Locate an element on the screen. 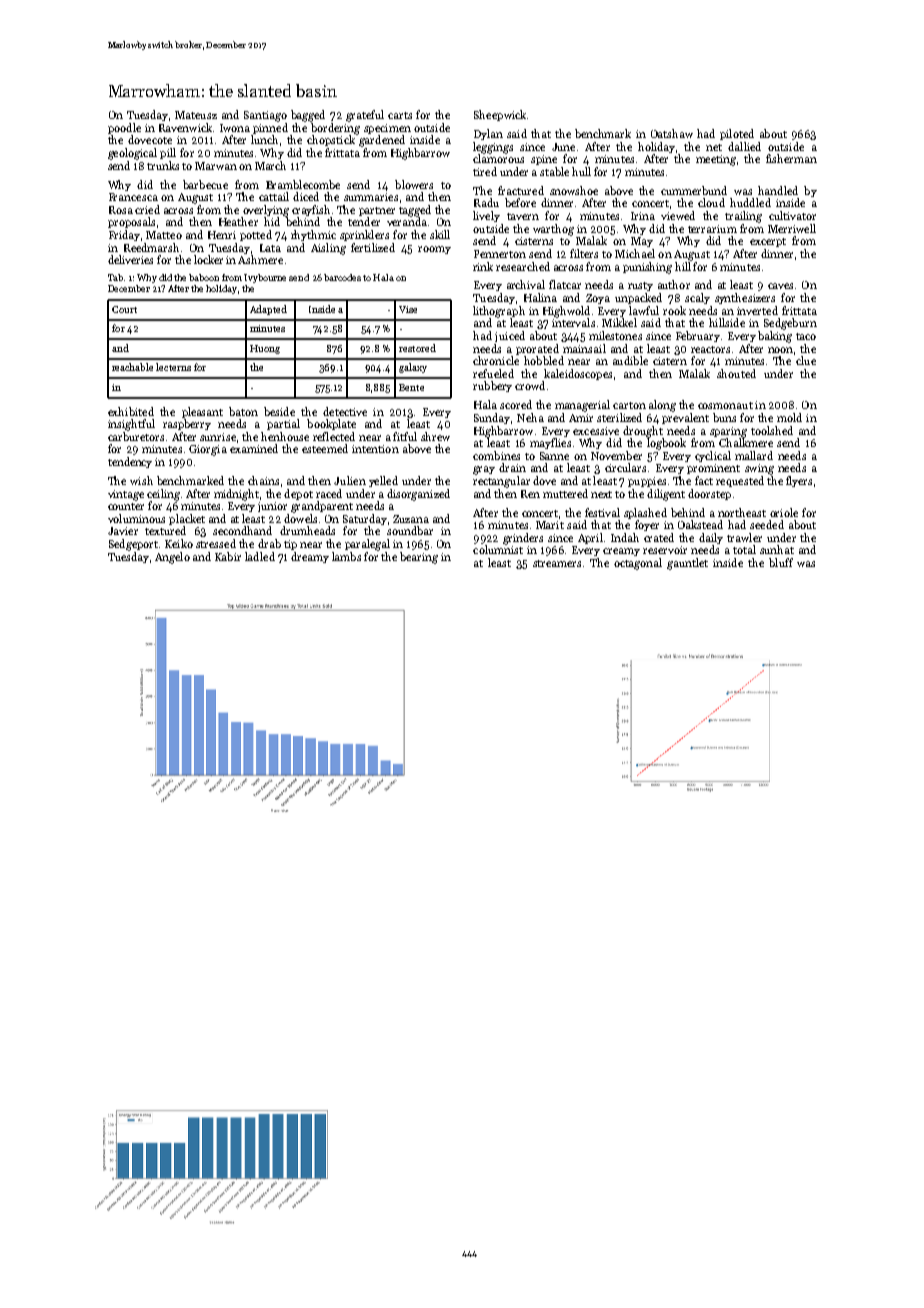 The width and height of the screenshot is (924, 1308). Radu is located at coordinates (486, 202).
